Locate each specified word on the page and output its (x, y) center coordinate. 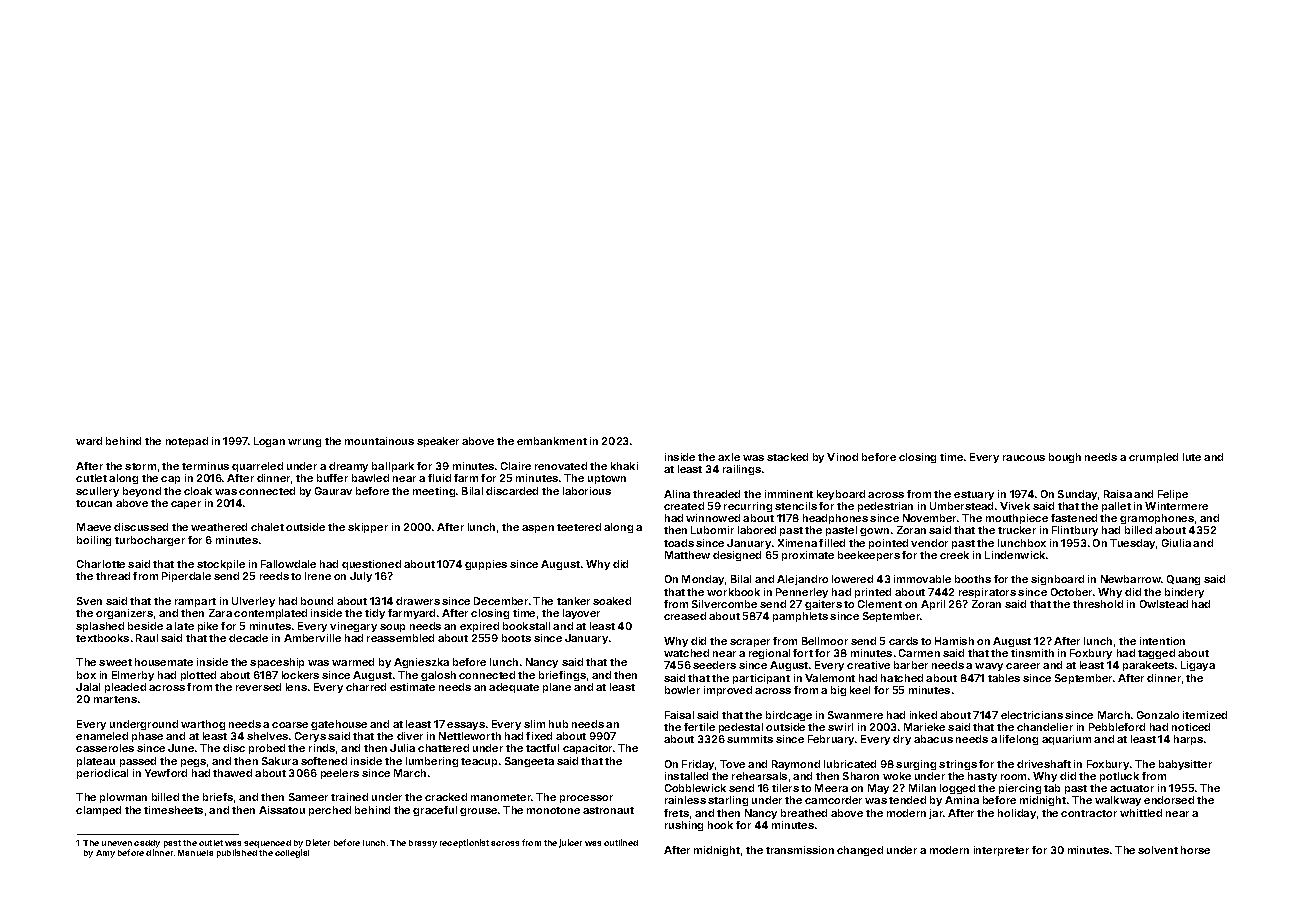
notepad (187, 442)
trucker (1017, 530)
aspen (538, 529)
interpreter (1001, 851)
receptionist (464, 843)
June (181, 748)
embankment (552, 441)
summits (750, 739)
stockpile (221, 565)
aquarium (1066, 740)
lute (1192, 457)
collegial (292, 853)
